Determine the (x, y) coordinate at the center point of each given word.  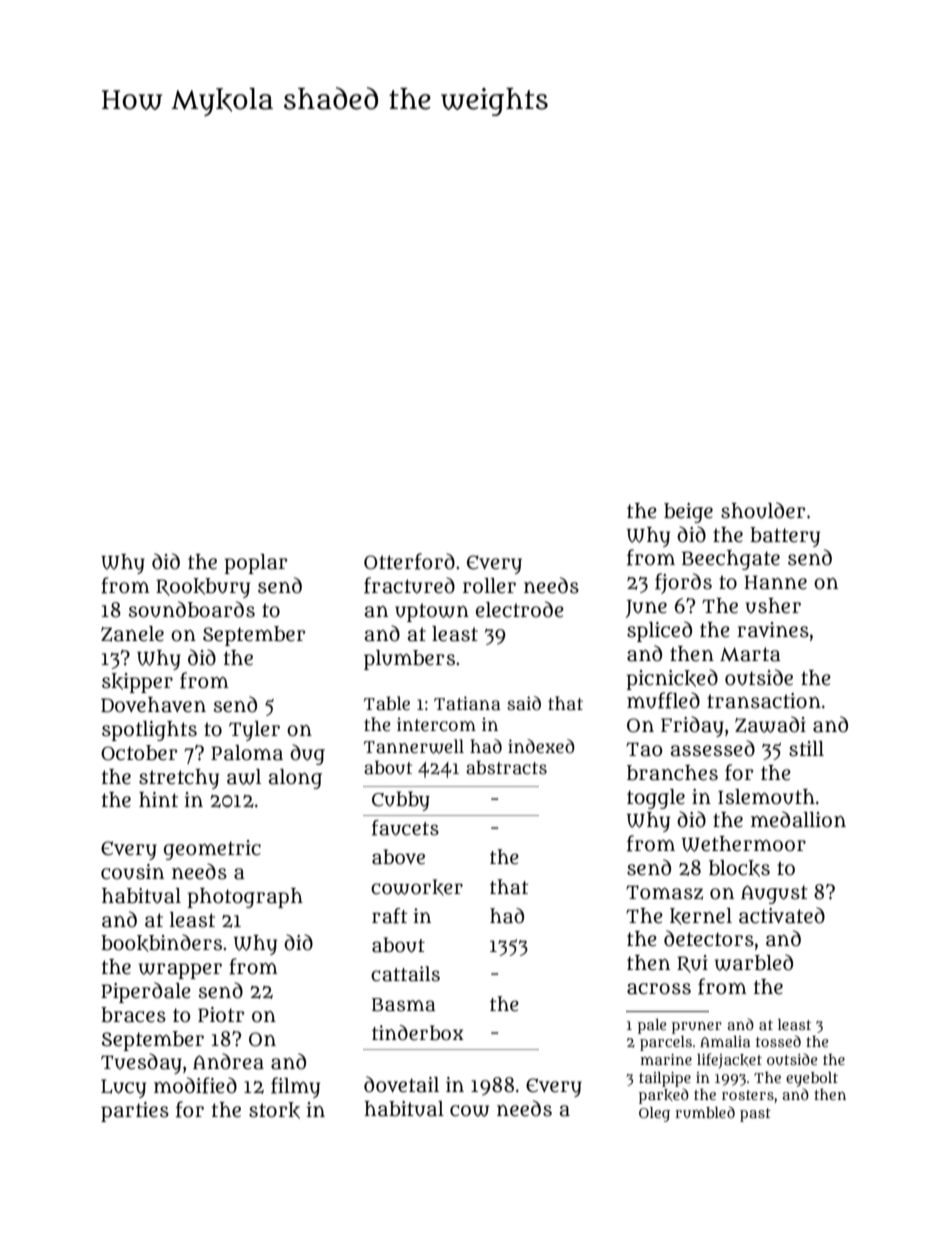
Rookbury (203, 588)
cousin (132, 872)
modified (195, 1085)
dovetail (401, 1084)
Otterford (409, 561)
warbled (754, 962)
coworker (417, 887)
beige (688, 513)
